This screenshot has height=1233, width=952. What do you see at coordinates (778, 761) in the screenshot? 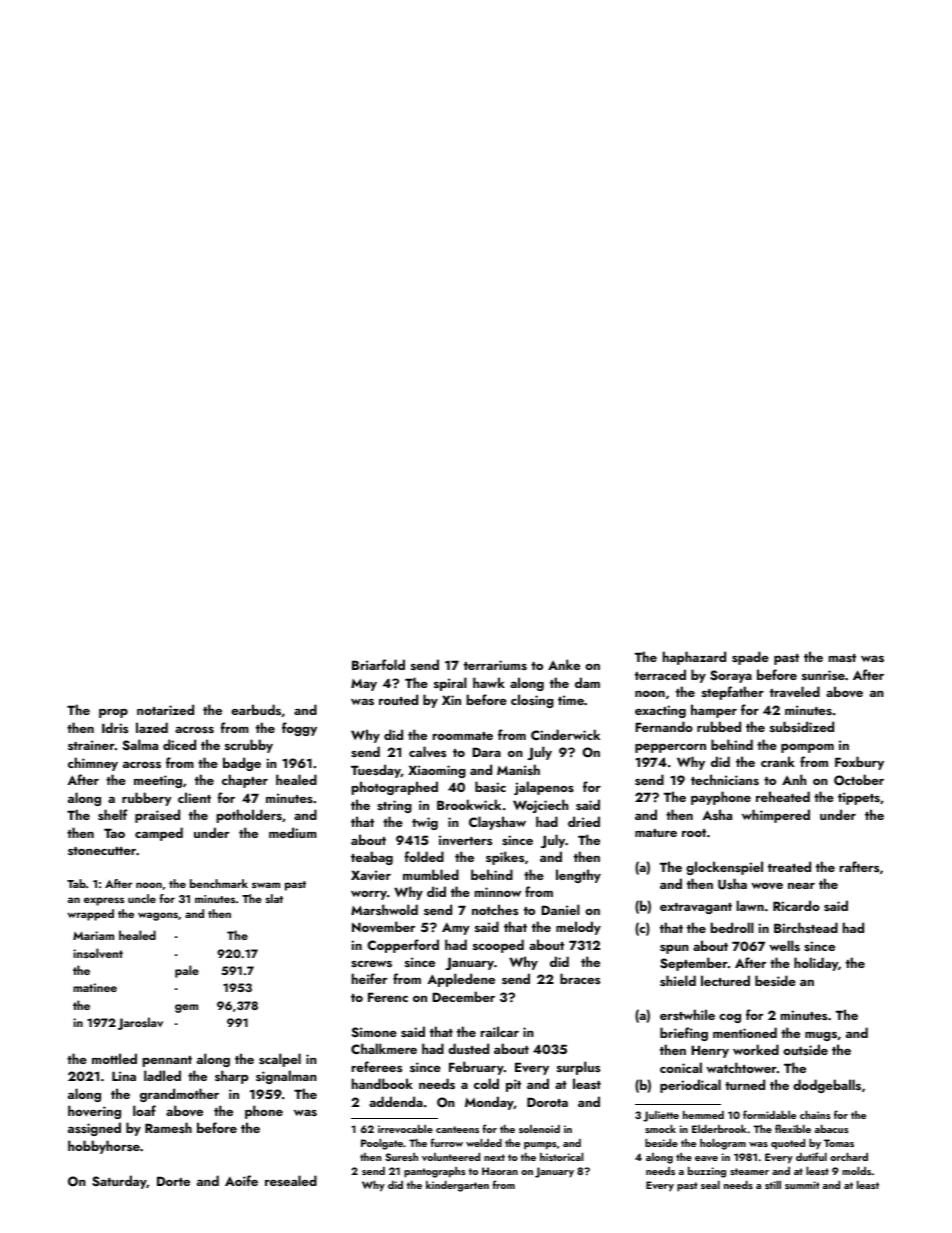
I see `crank` at bounding box center [778, 761].
